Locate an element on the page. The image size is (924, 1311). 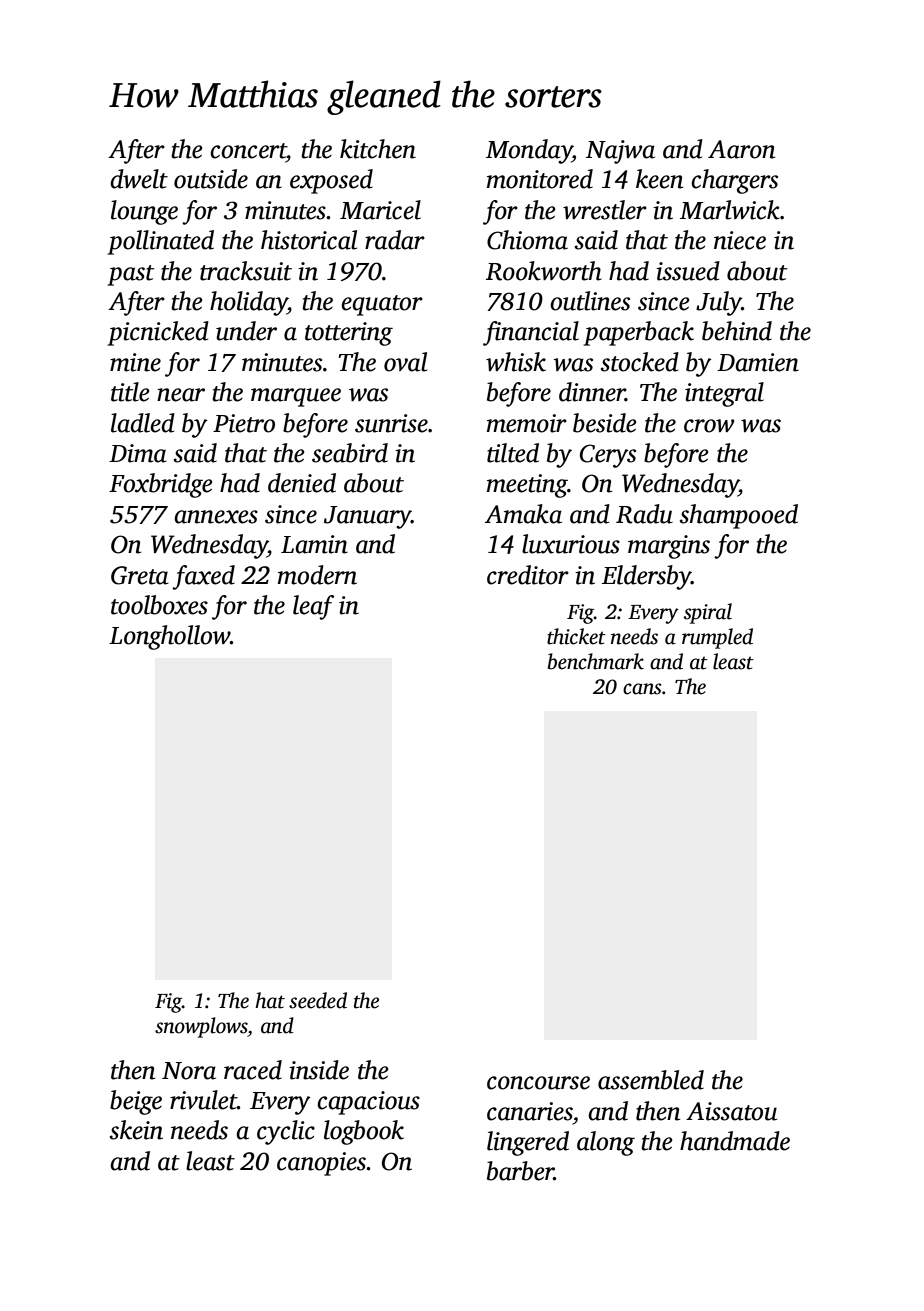
integral is located at coordinates (724, 394).
